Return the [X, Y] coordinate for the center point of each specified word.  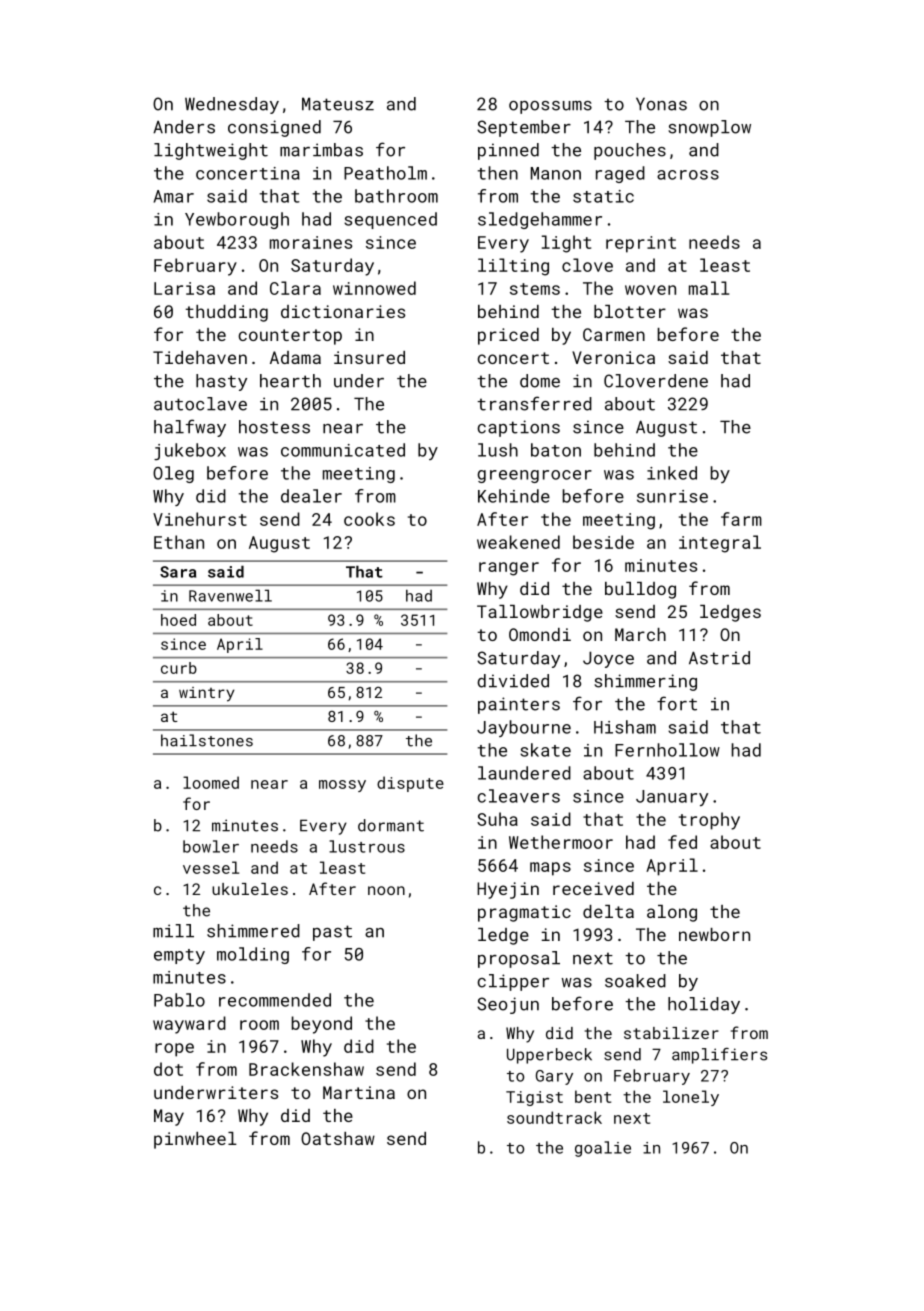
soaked [635, 981]
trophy [709, 821]
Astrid [719, 658]
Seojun [508, 1005]
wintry [207, 694]
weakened [518, 542]
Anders [184, 127]
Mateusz [338, 104]
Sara [178, 572]
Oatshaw [338, 1138]
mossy [342, 786]
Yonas [661, 104]
